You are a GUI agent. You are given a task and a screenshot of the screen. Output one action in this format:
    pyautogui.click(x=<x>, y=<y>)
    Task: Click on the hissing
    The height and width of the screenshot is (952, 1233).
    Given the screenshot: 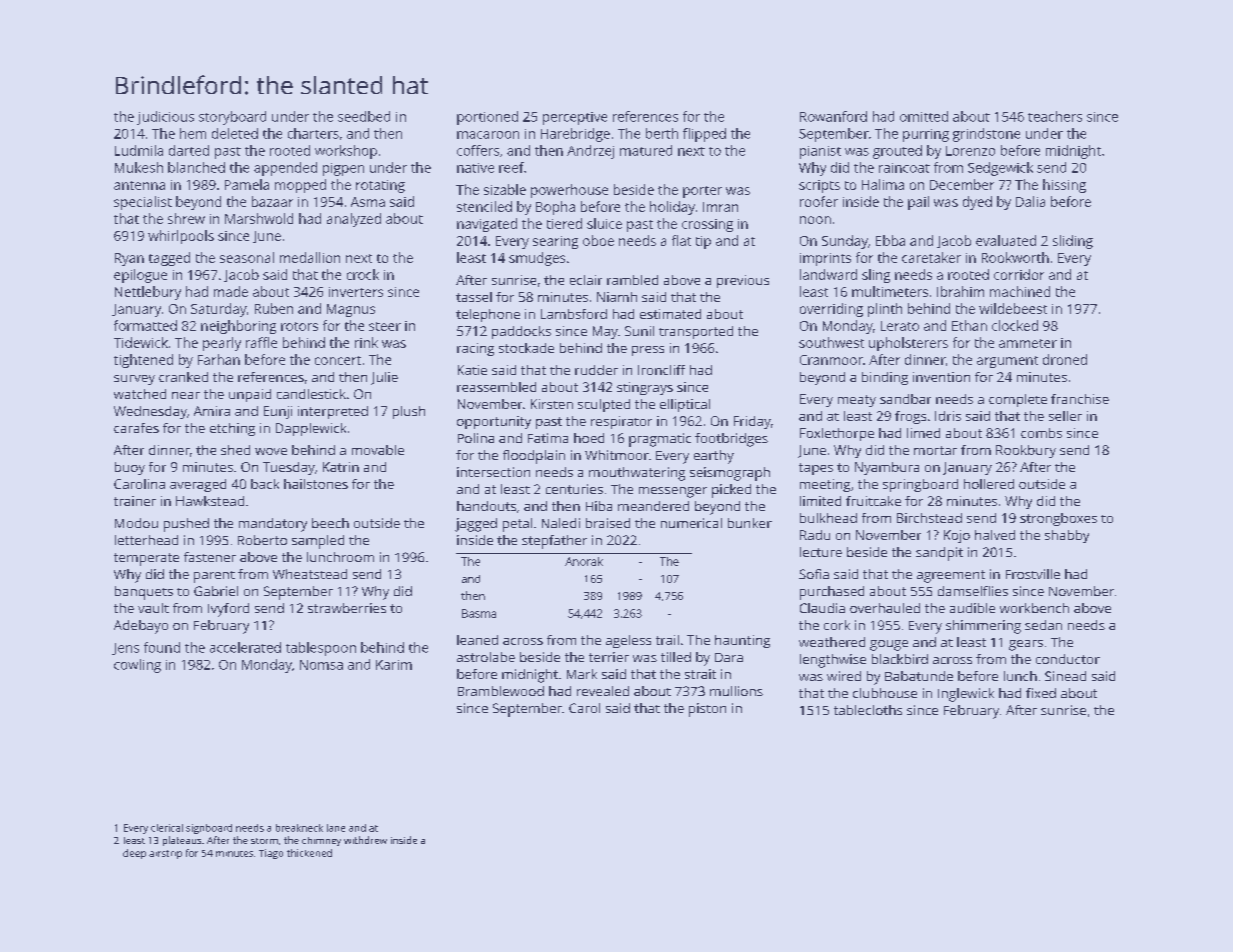 What is the action you would take?
    pyautogui.click(x=1064, y=186)
